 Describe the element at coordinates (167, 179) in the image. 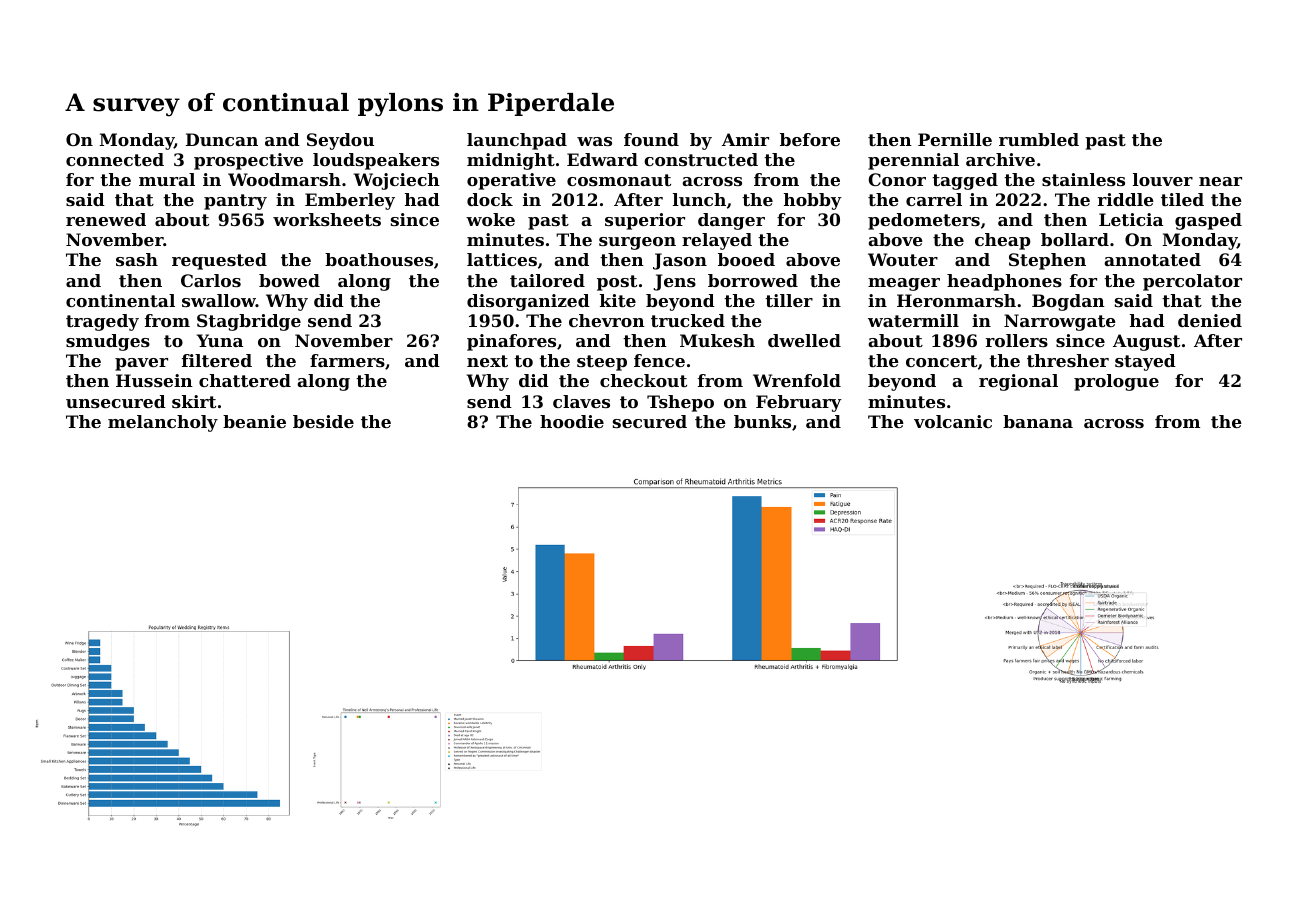

I see `mural` at that location.
